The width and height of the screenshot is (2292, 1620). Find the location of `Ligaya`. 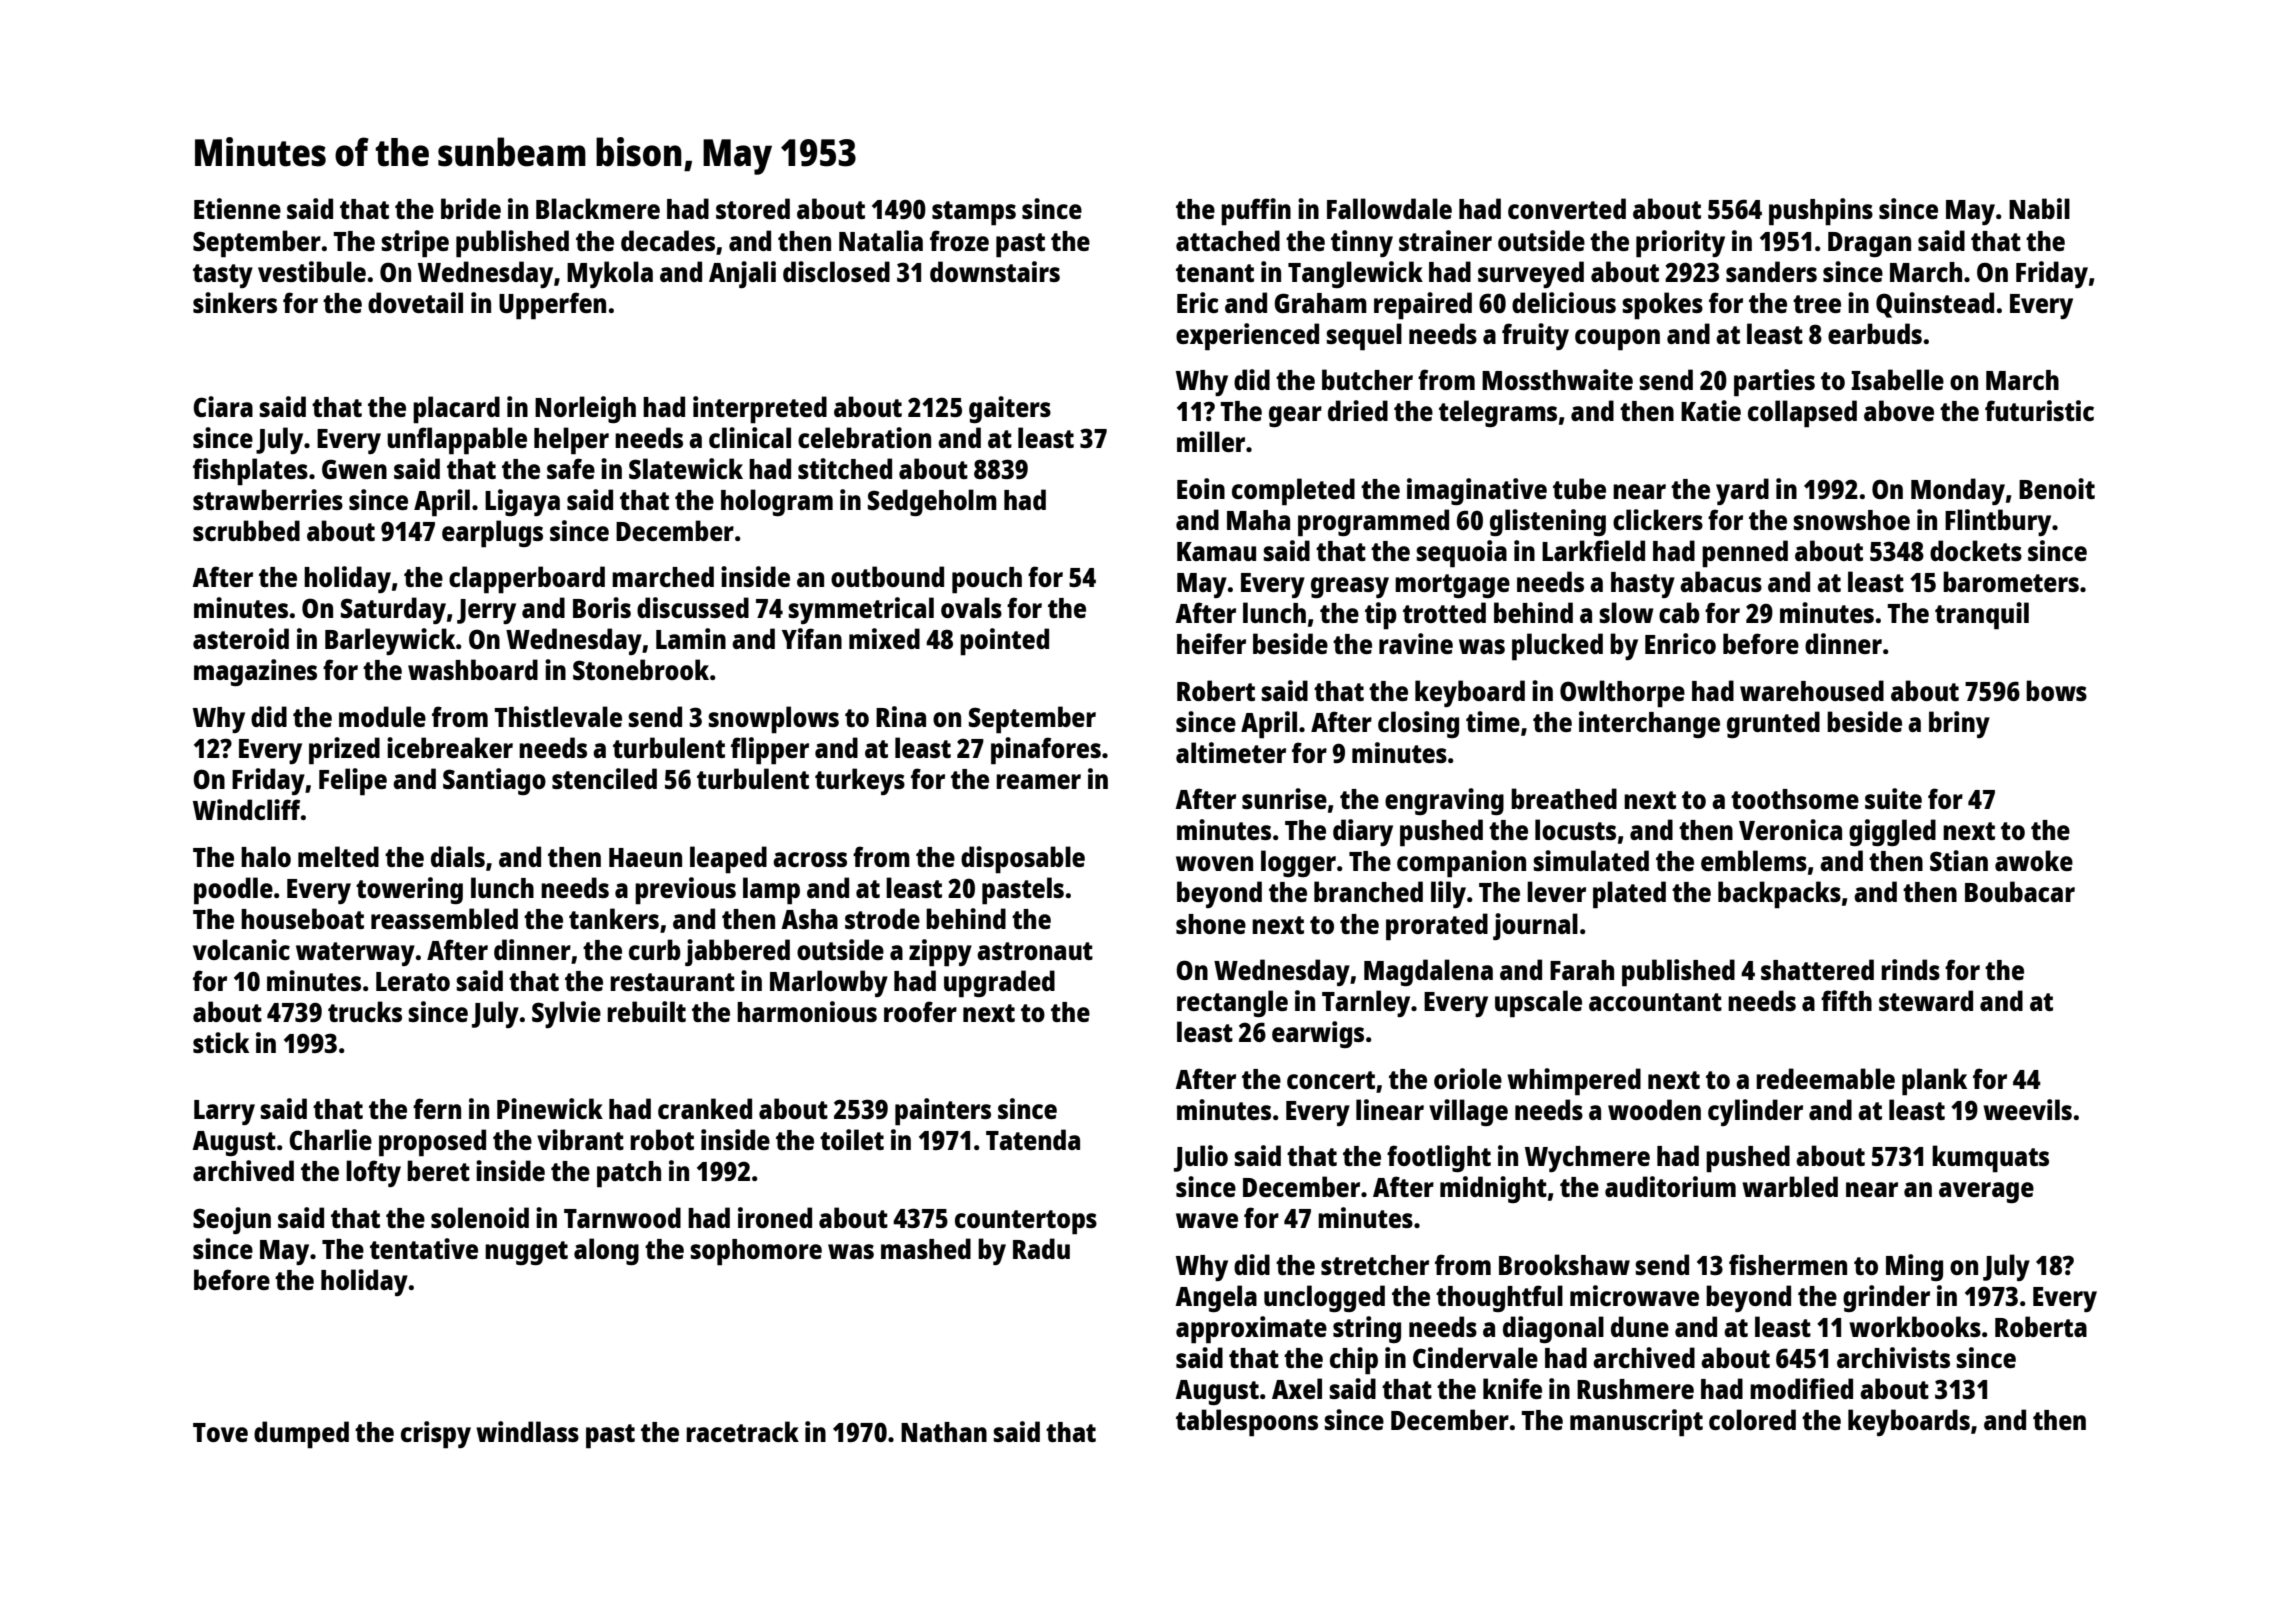

Ligaya is located at coordinates (522, 502).
